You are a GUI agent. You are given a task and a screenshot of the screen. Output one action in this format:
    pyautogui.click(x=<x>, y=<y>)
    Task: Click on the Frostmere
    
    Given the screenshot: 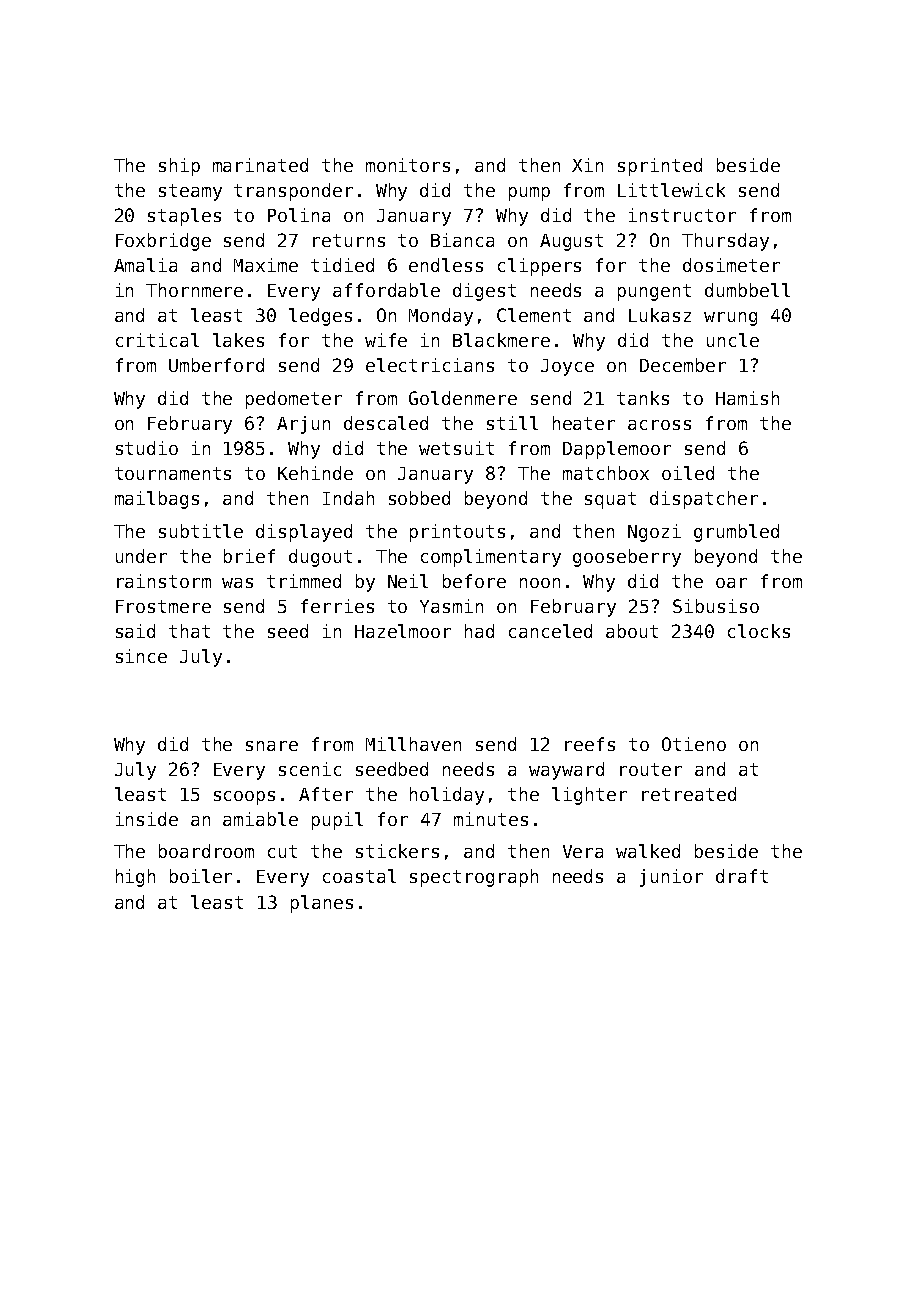 What is the action you would take?
    pyautogui.click(x=163, y=606)
